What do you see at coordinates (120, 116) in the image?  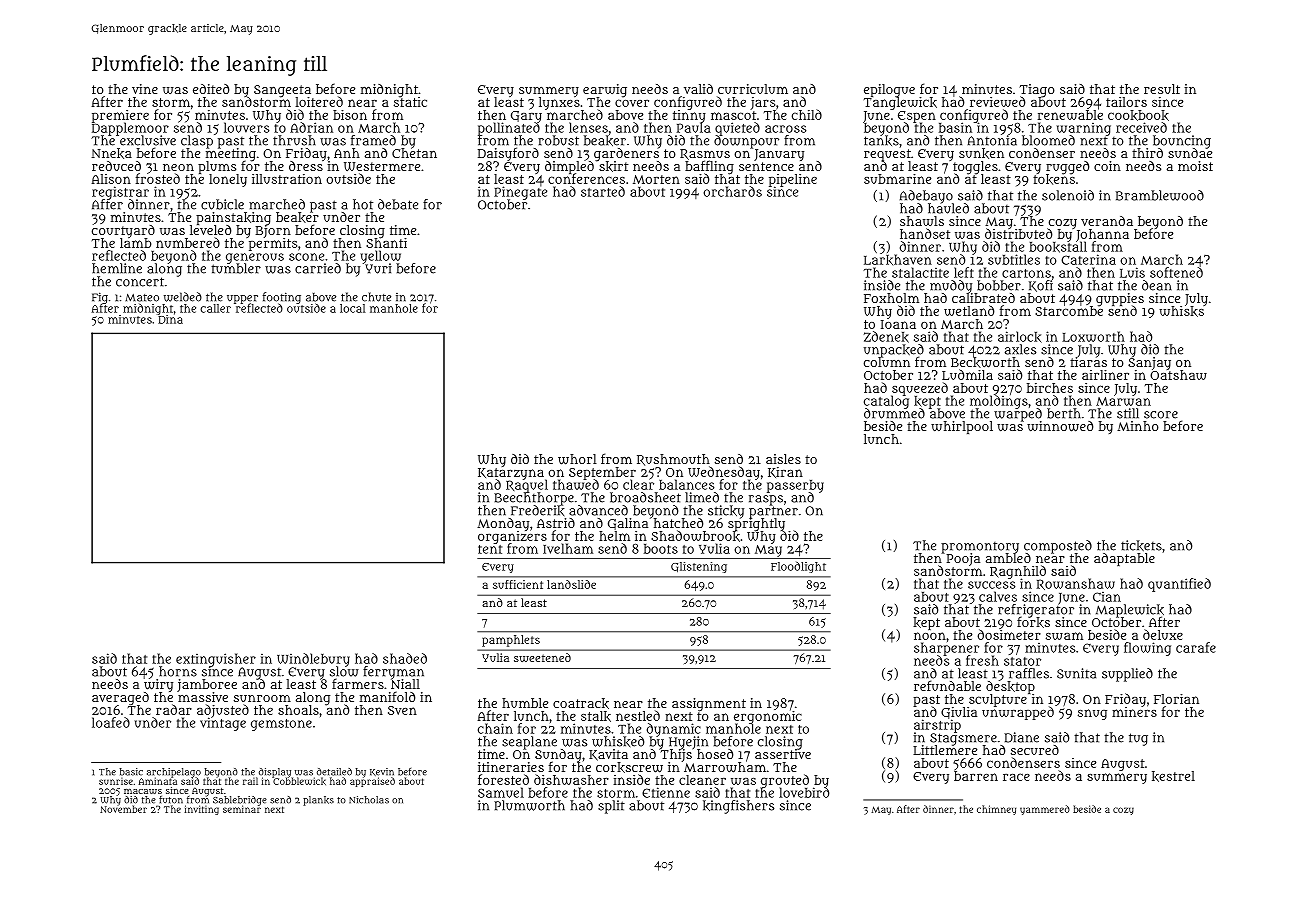 I see `premiere` at bounding box center [120, 116].
